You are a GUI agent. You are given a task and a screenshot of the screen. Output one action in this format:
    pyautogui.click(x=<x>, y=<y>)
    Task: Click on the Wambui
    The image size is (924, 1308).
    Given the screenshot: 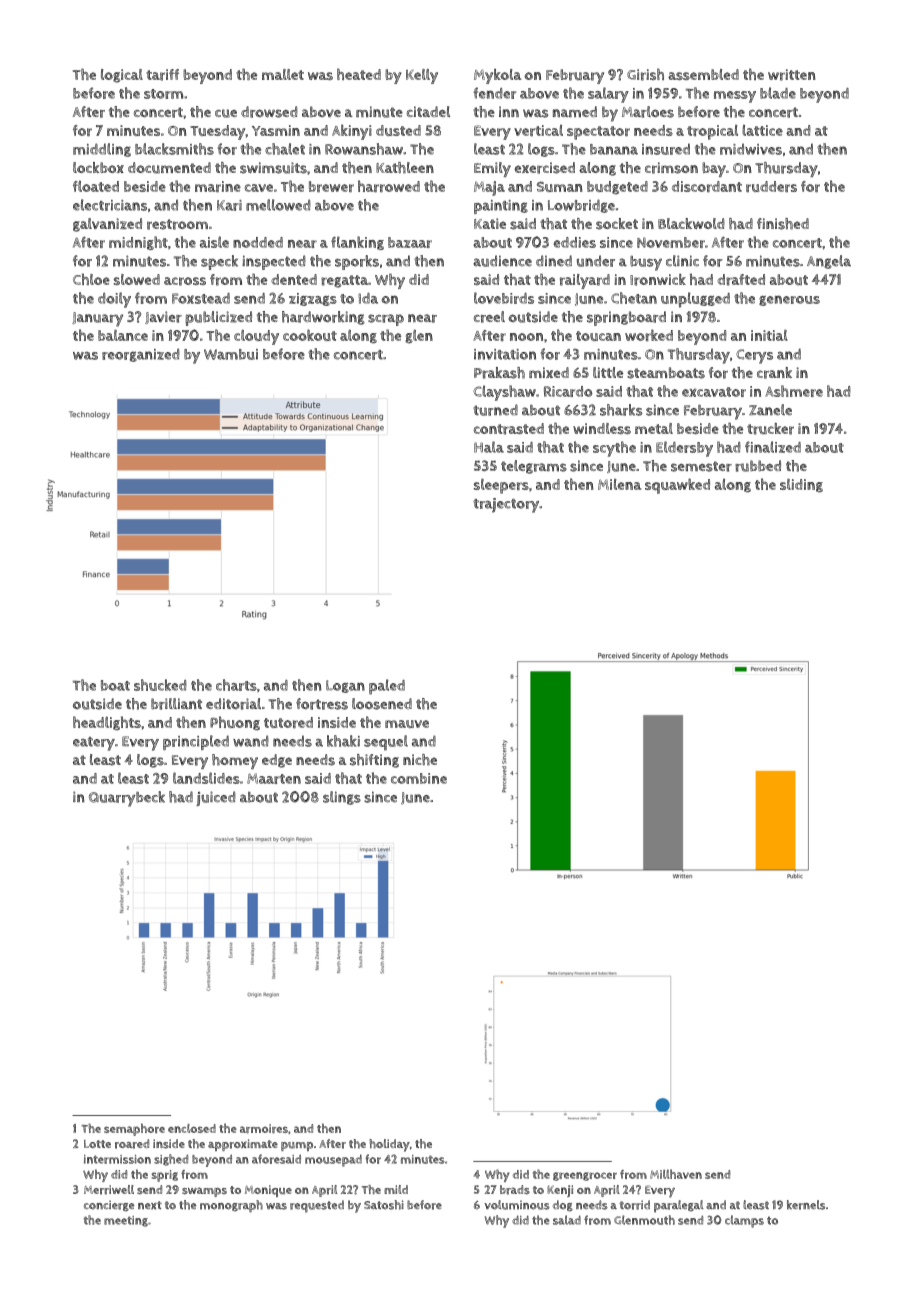 What is the action you would take?
    pyautogui.click(x=231, y=354)
